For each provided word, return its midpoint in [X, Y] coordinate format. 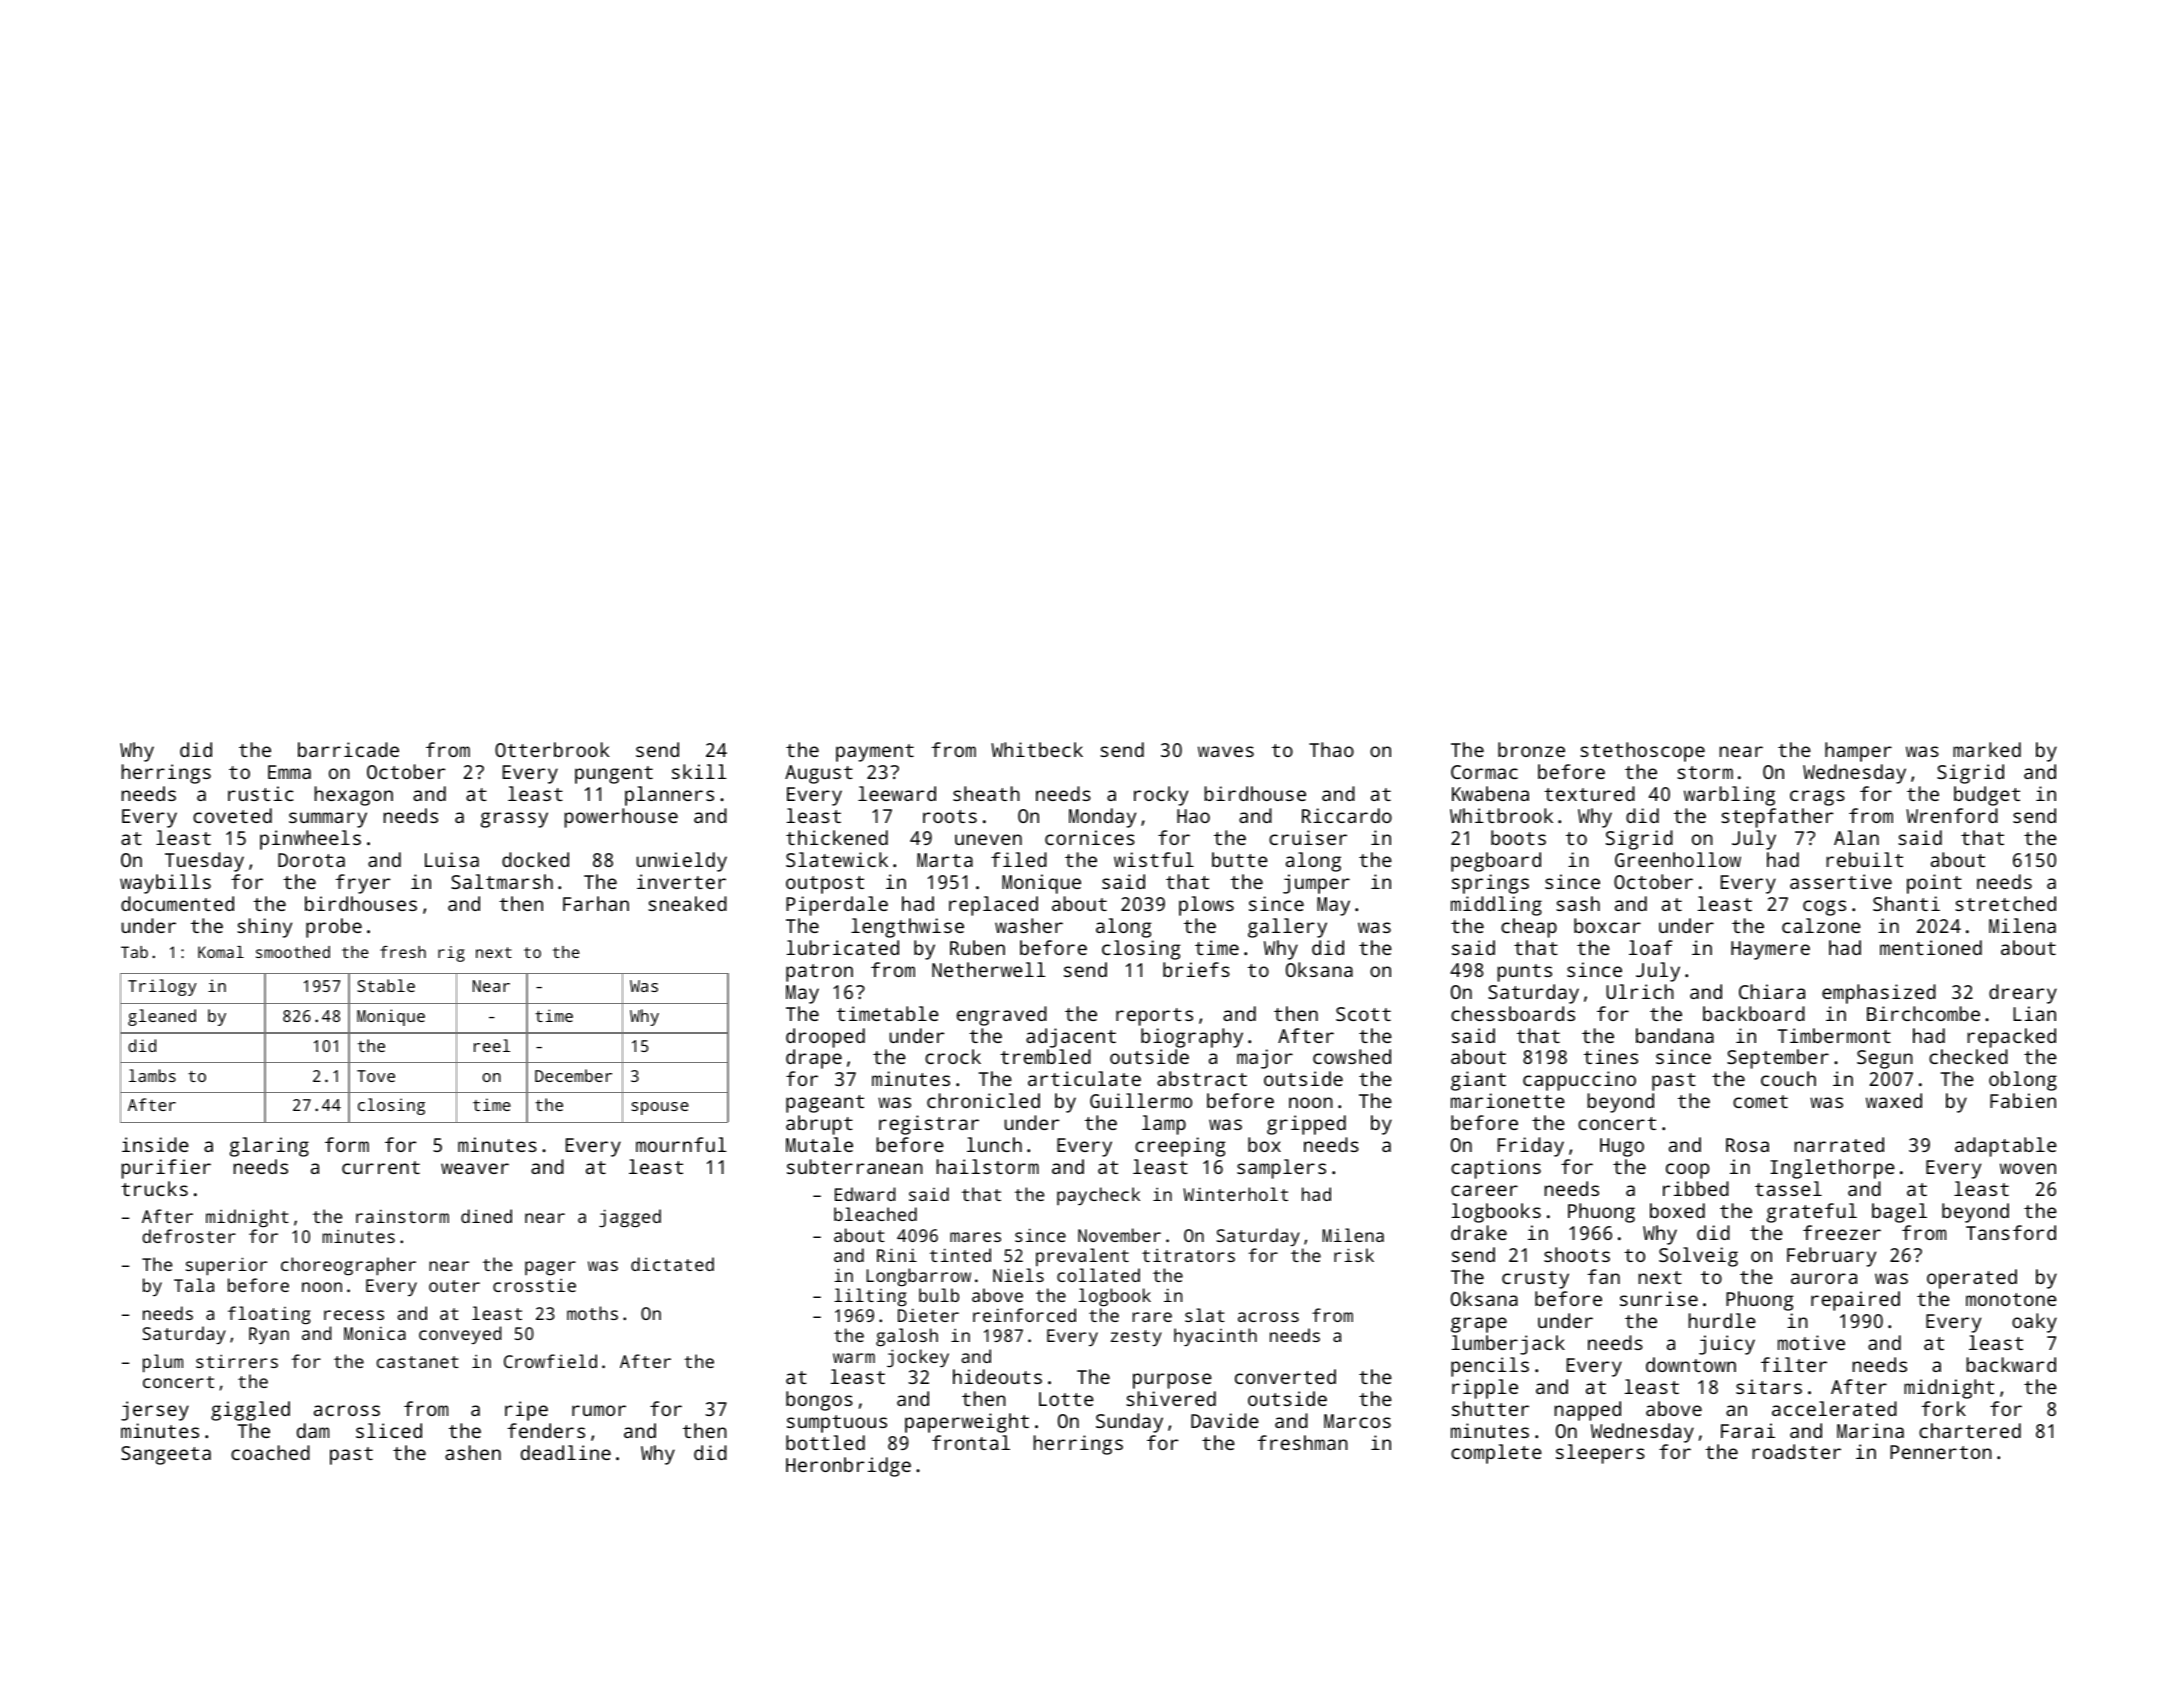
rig [451, 954]
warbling [1729, 796]
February [1831, 1257]
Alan [1856, 837]
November [1119, 1235]
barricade [348, 749]
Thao [1331, 749]
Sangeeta [166, 1455]
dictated [672, 1264]
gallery [1287, 928]
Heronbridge [848, 1467]
